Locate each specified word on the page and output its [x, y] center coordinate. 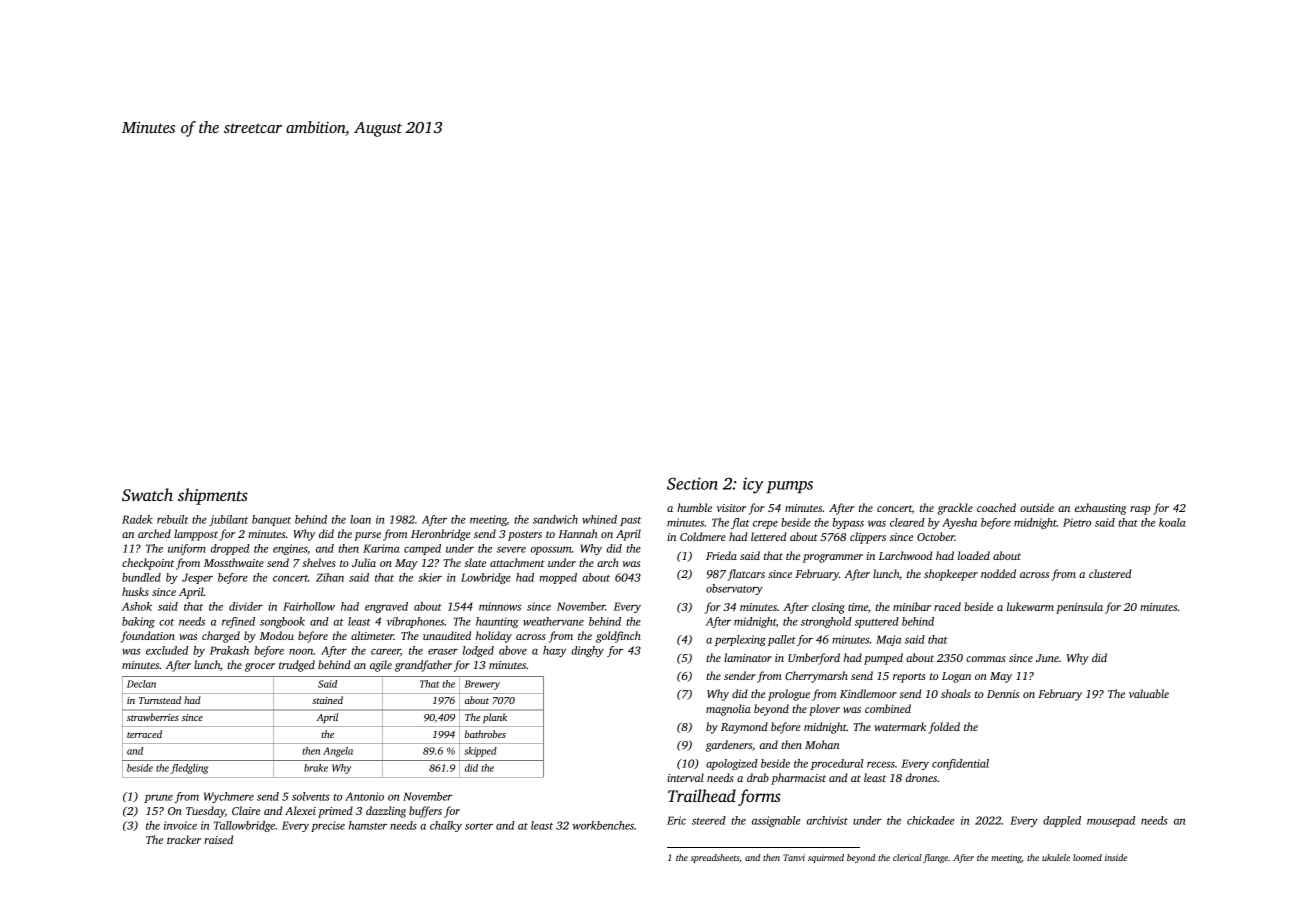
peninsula [1079, 608]
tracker [184, 839]
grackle [955, 509]
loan [360, 519]
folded [944, 728]
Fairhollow [309, 606]
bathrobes [485, 734]
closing [828, 608]
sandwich [555, 519]
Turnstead [160, 700]
